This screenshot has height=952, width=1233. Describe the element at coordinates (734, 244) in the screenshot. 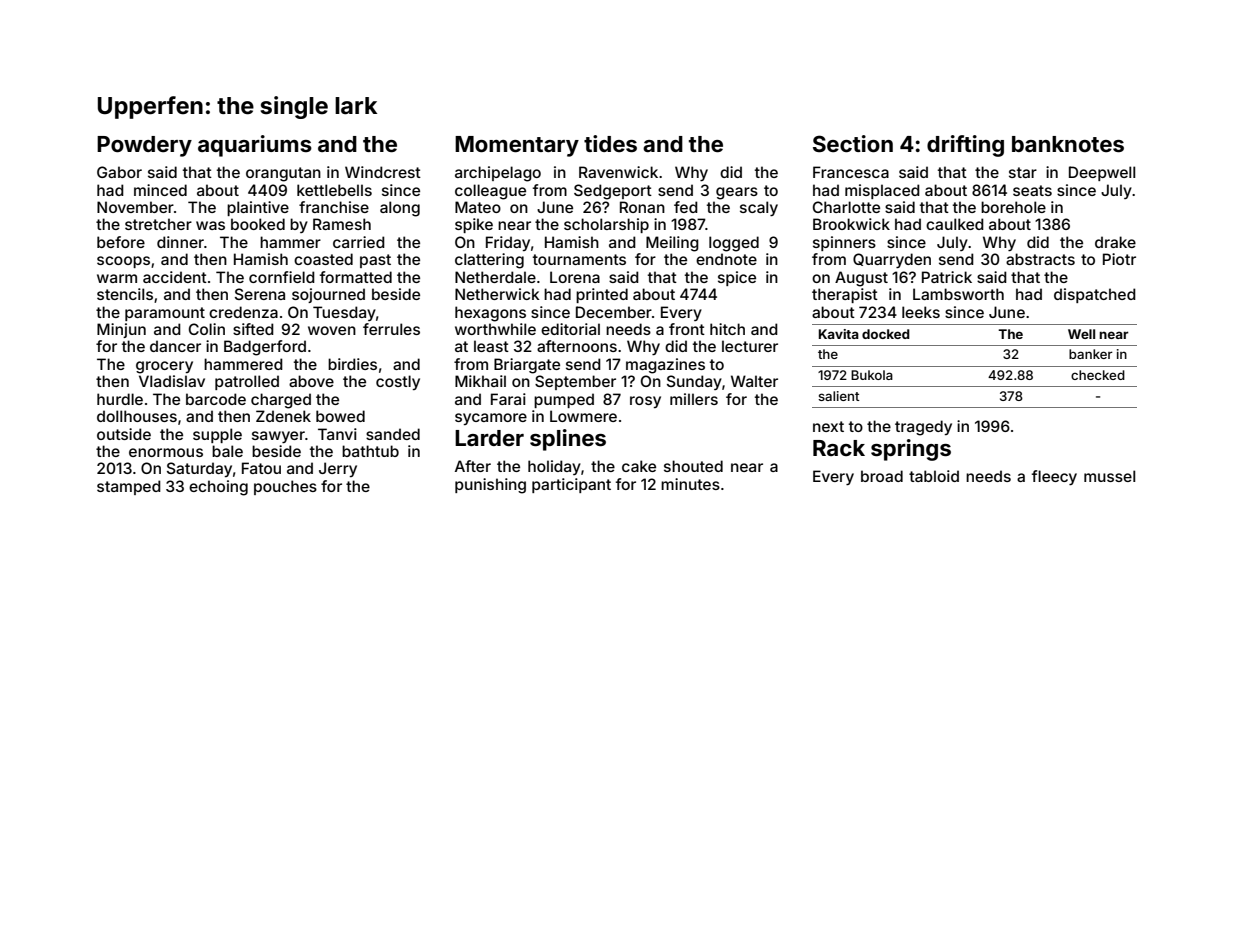

I see `logged` at that location.
